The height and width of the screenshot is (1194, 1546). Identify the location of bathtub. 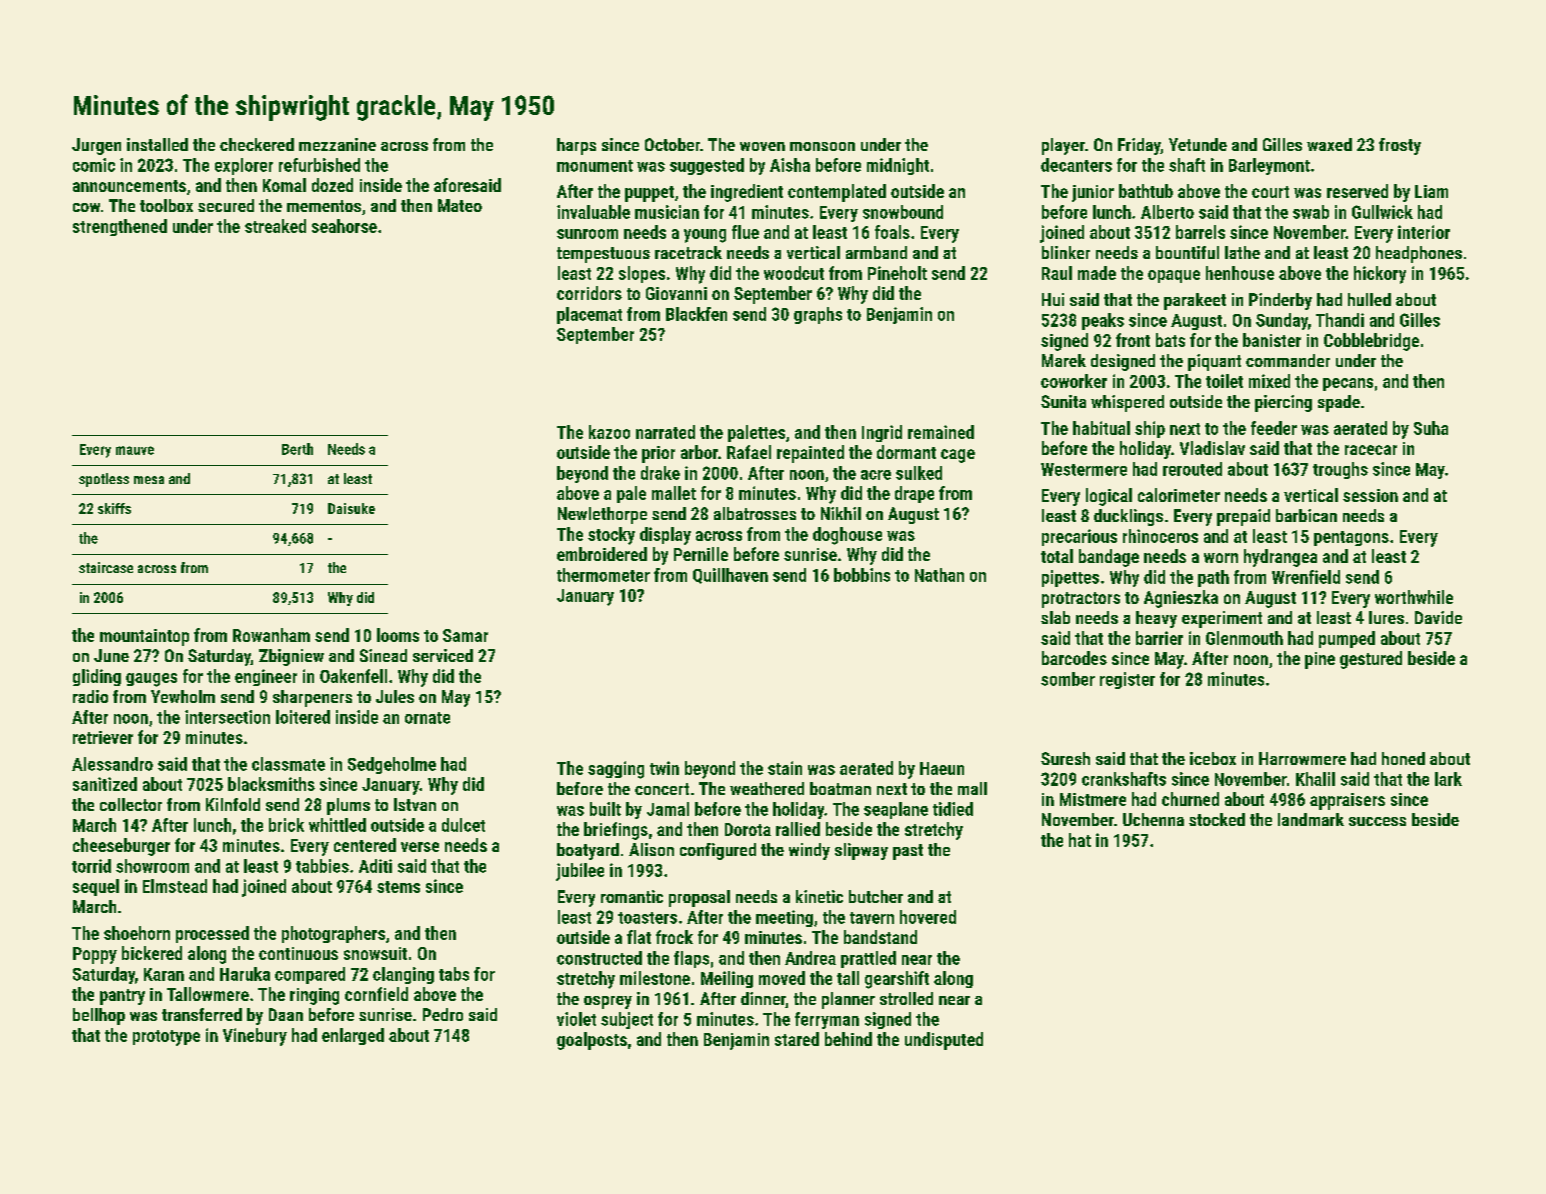
(1146, 191).
